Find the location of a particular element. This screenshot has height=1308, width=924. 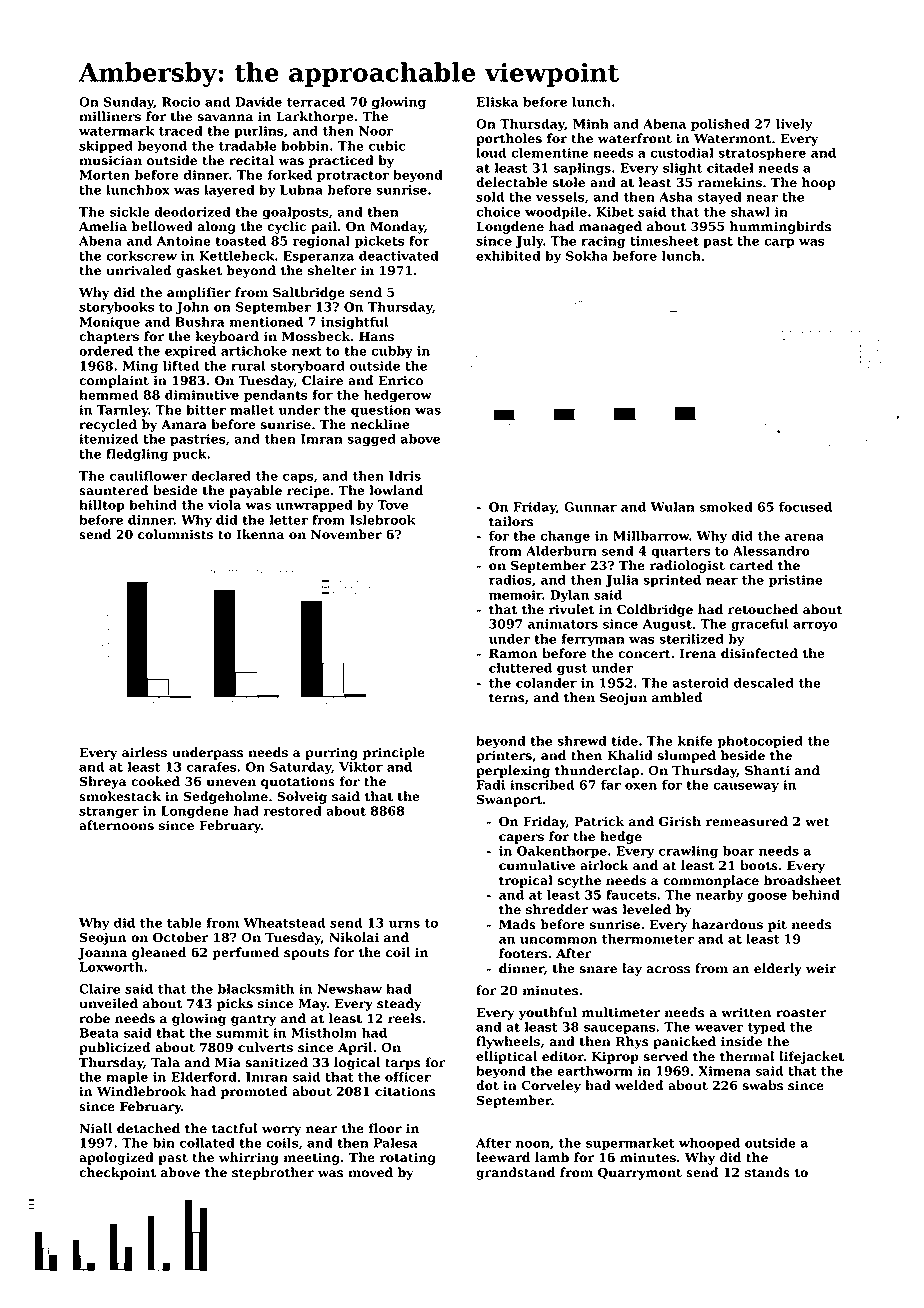

Sokha is located at coordinates (587, 256).
